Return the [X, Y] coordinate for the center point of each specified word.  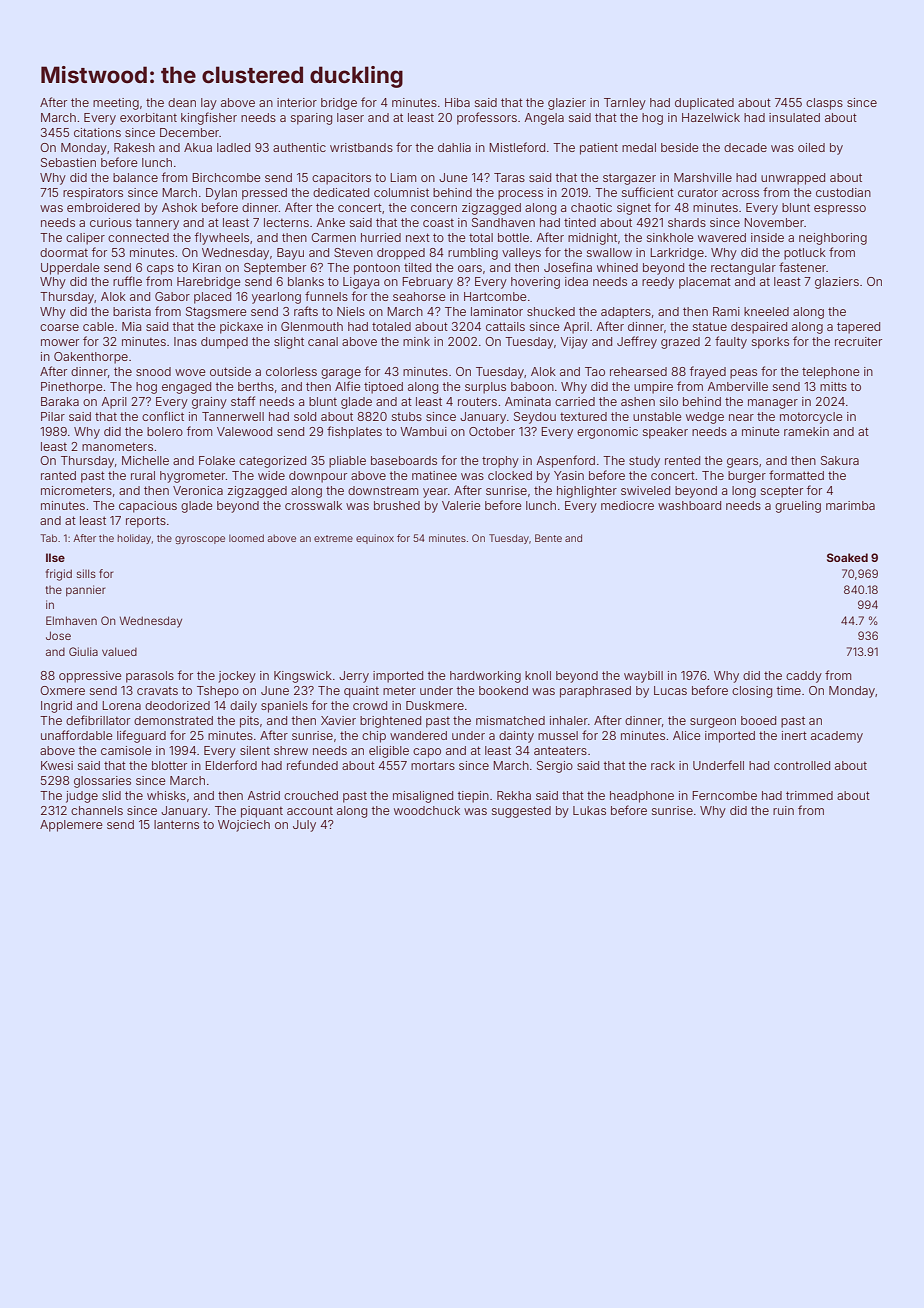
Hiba [457, 102]
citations [97, 132]
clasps [824, 104]
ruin [783, 810]
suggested [521, 812]
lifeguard [141, 736]
